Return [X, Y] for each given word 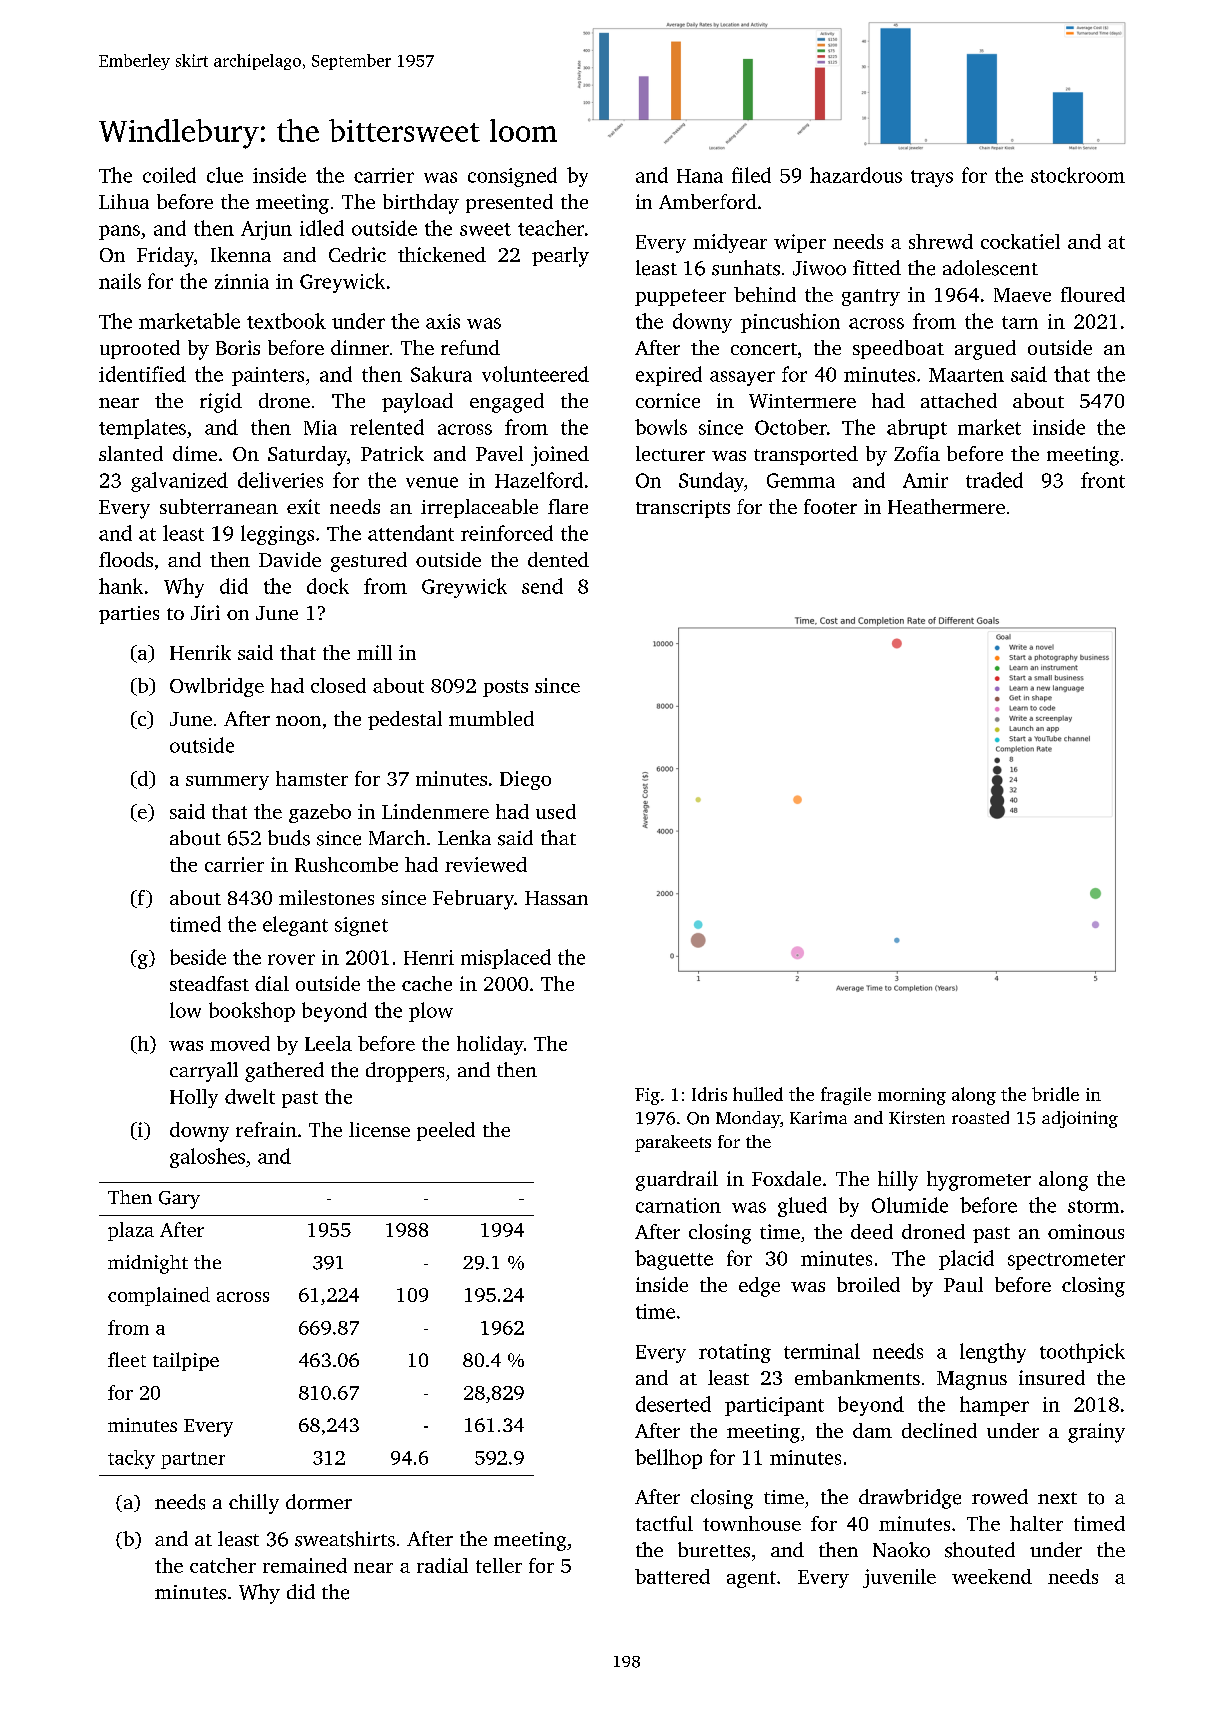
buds [289, 838]
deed [872, 1231]
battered [672, 1576]
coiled [169, 175]
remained [305, 1565]
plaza [131, 1231]
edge [759, 1287]
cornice [668, 400]
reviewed [486, 864]
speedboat [898, 349]
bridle [1055, 1094]
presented [509, 203]
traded [994, 480]
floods [126, 559]
